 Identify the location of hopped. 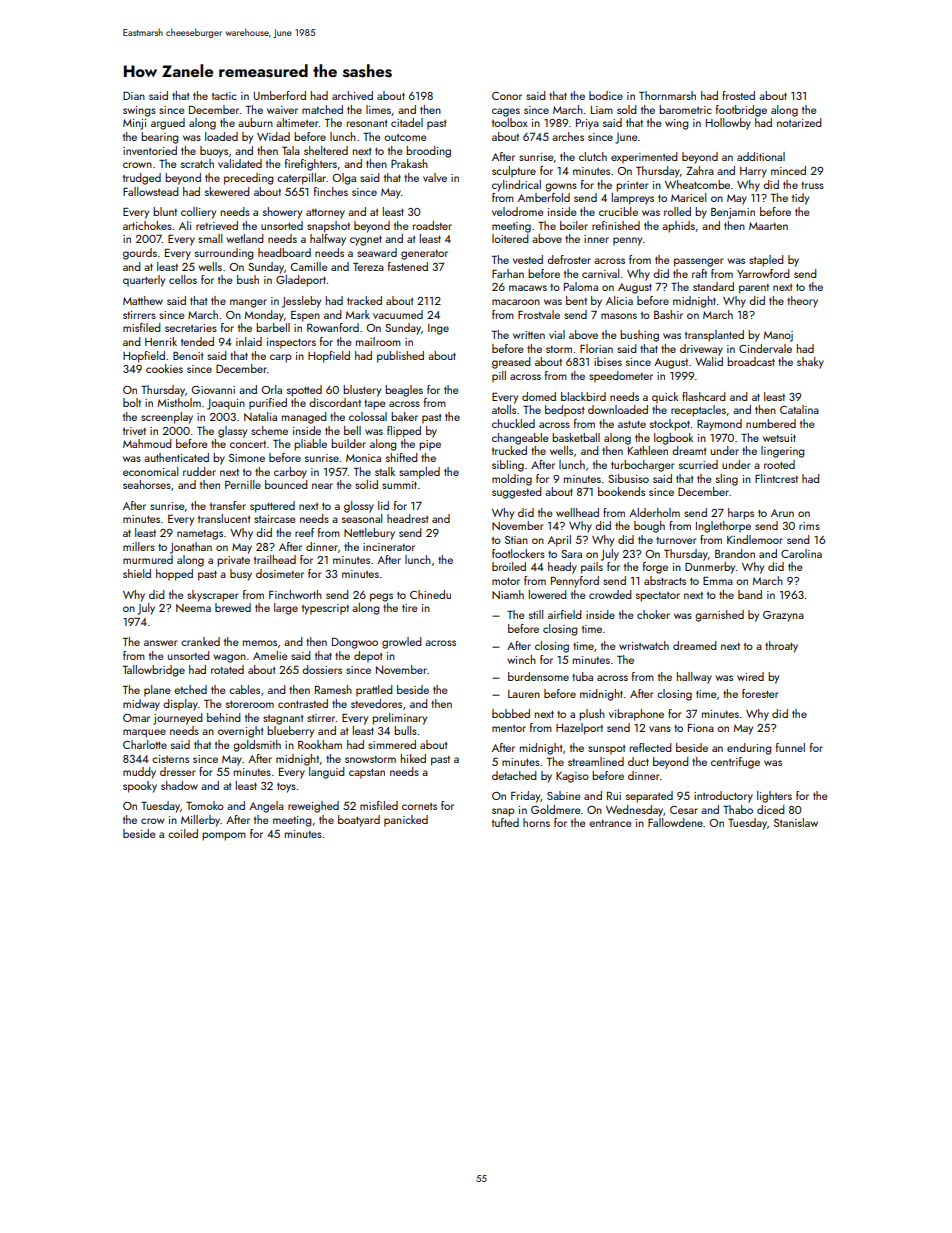
(174, 575).
